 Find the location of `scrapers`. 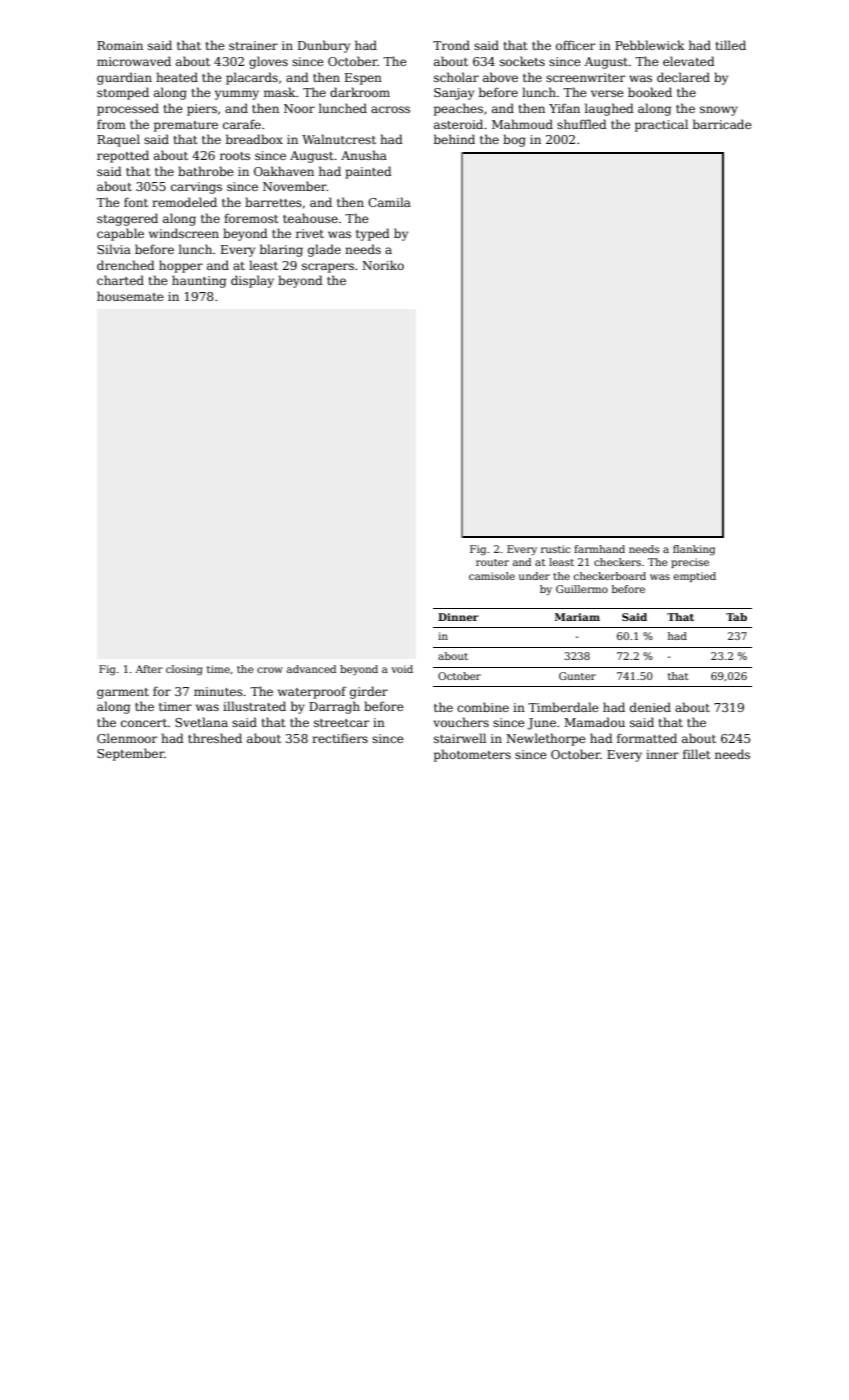

scrapers is located at coordinates (328, 268).
